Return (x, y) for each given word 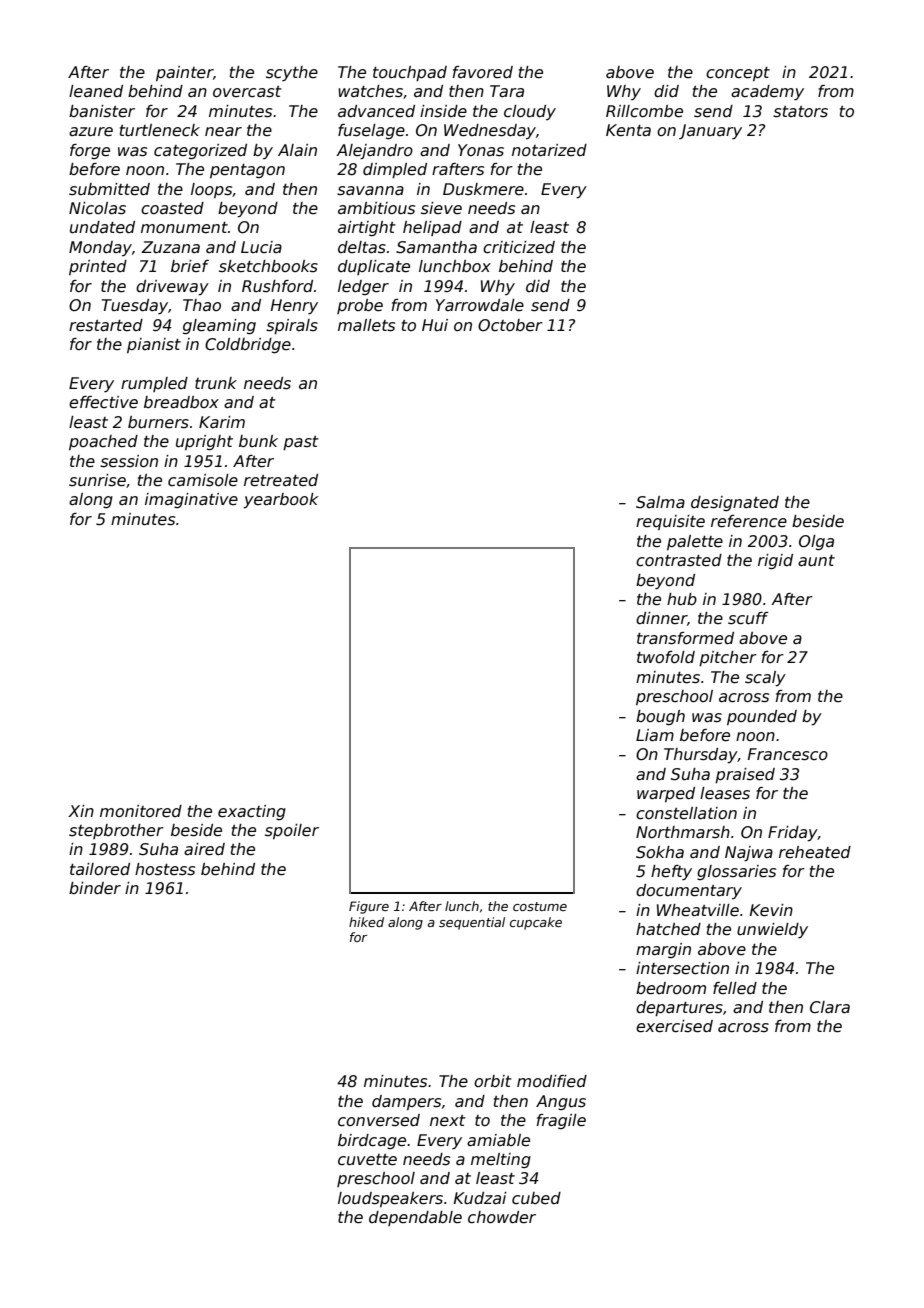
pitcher (728, 658)
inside (443, 111)
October (510, 325)
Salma (660, 502)
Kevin (771, 910)
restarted (106, 325)
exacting (252, 812)
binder (95, 888)
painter (184, 73)
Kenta (628, 130)
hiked (366, 922)
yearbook (281, 501)
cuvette (367, 1160)
